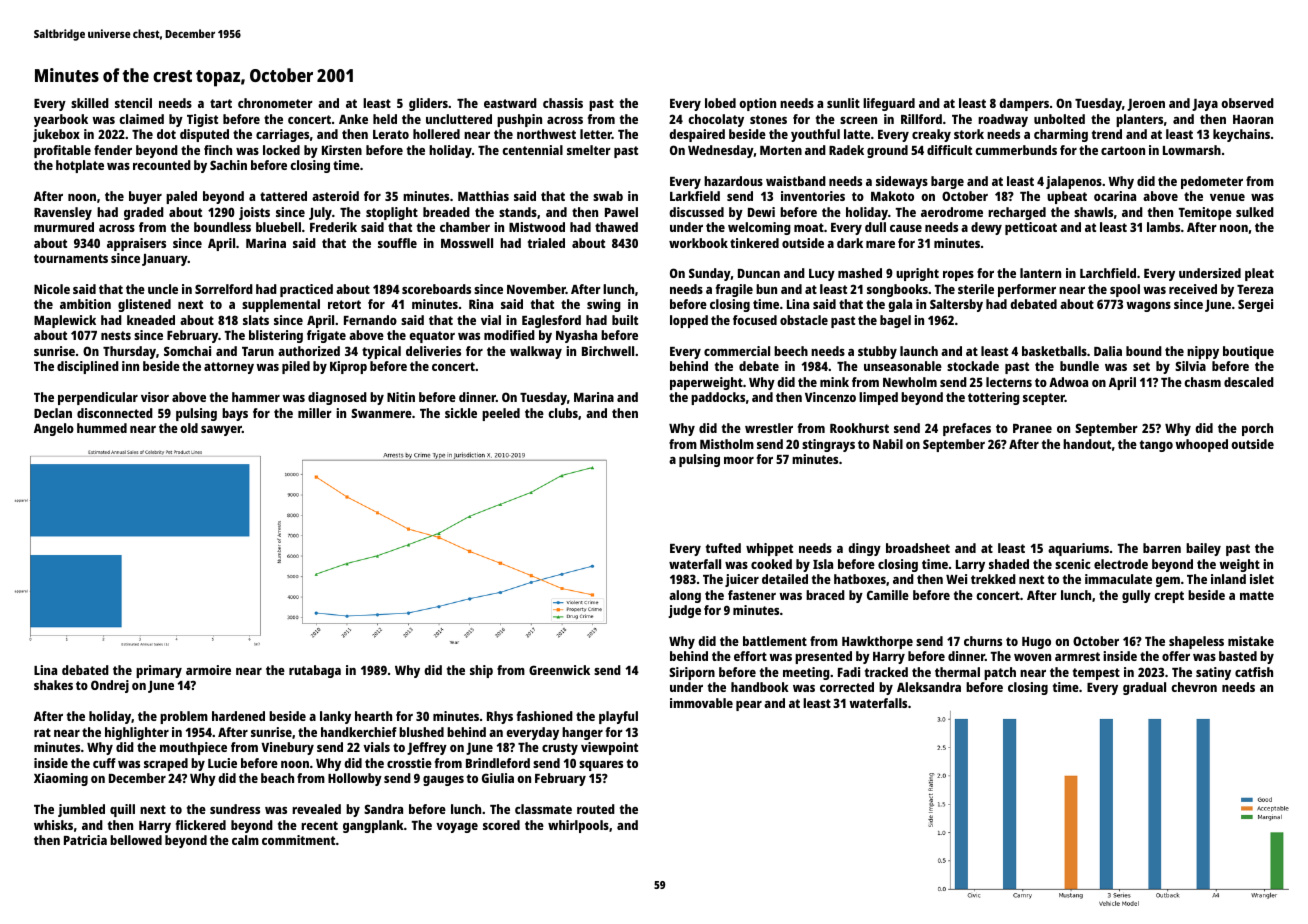 The image size is (1308, 924). I want to click on whirlpools, so click(578, 826).
